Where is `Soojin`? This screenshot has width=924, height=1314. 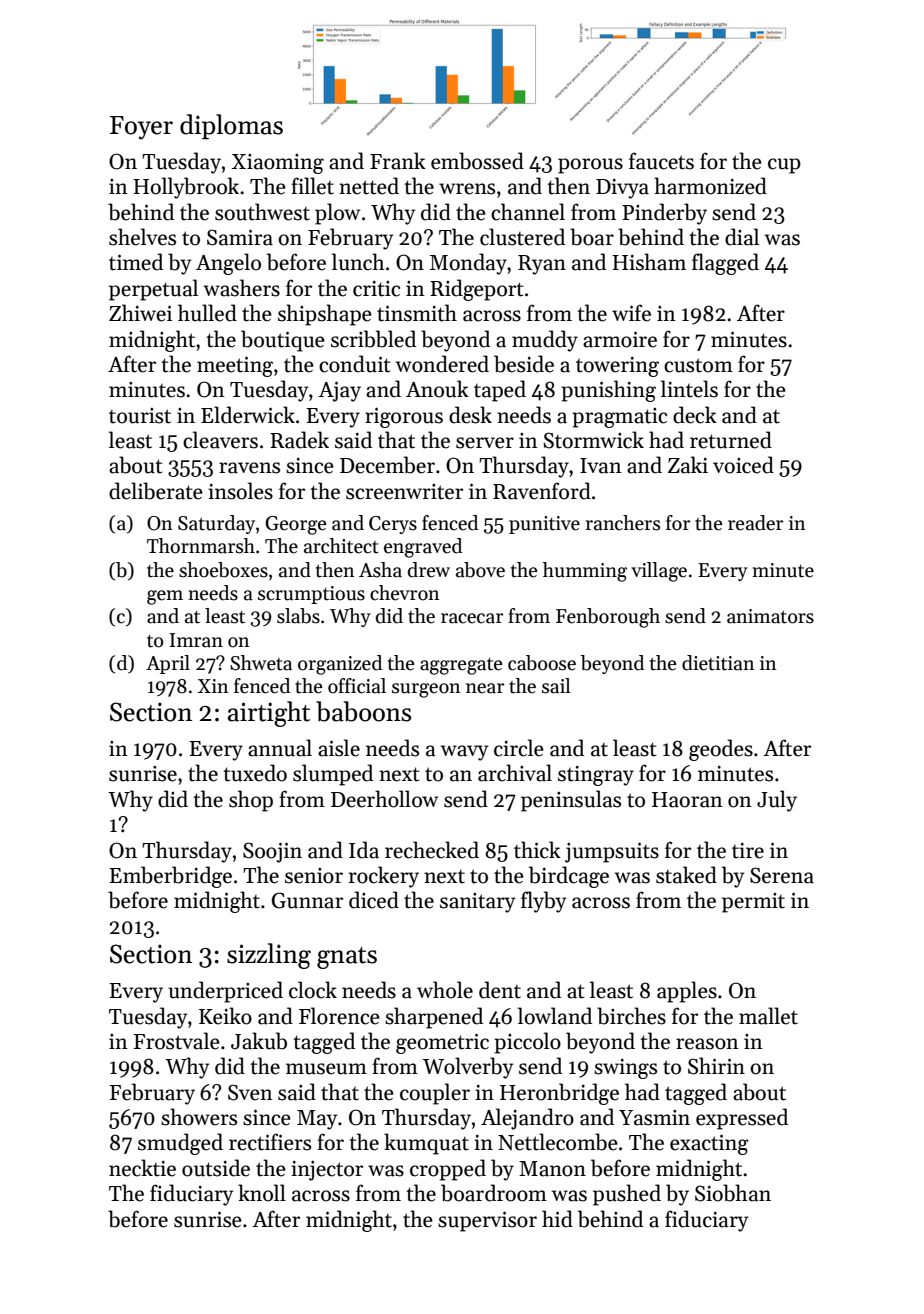
Soojin is located at coordinates (272, 852).
